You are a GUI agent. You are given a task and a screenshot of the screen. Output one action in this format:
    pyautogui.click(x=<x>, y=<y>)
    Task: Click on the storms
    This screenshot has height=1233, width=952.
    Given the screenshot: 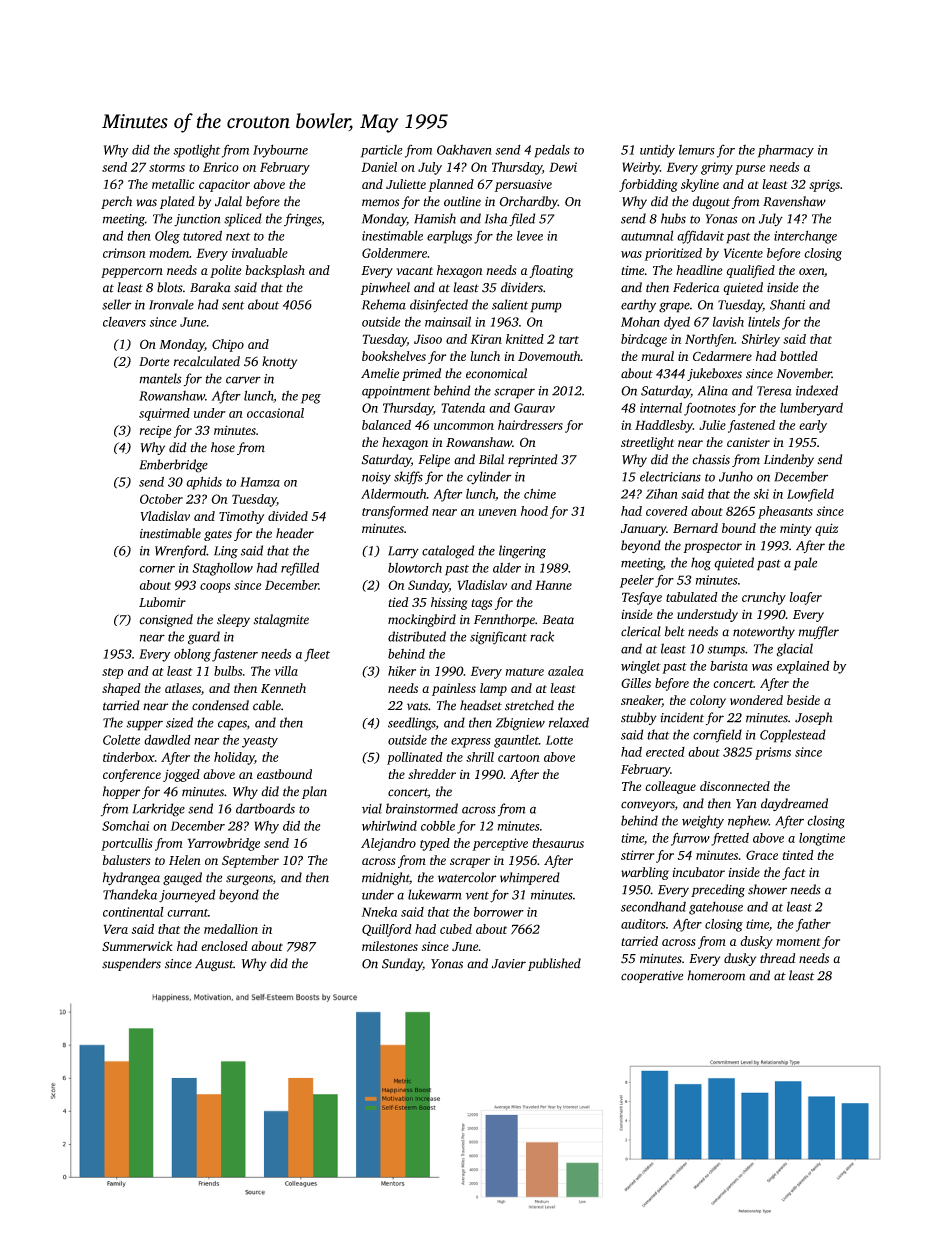 What is the action you would take?
    pyautogui.click(x=167, y=168)
